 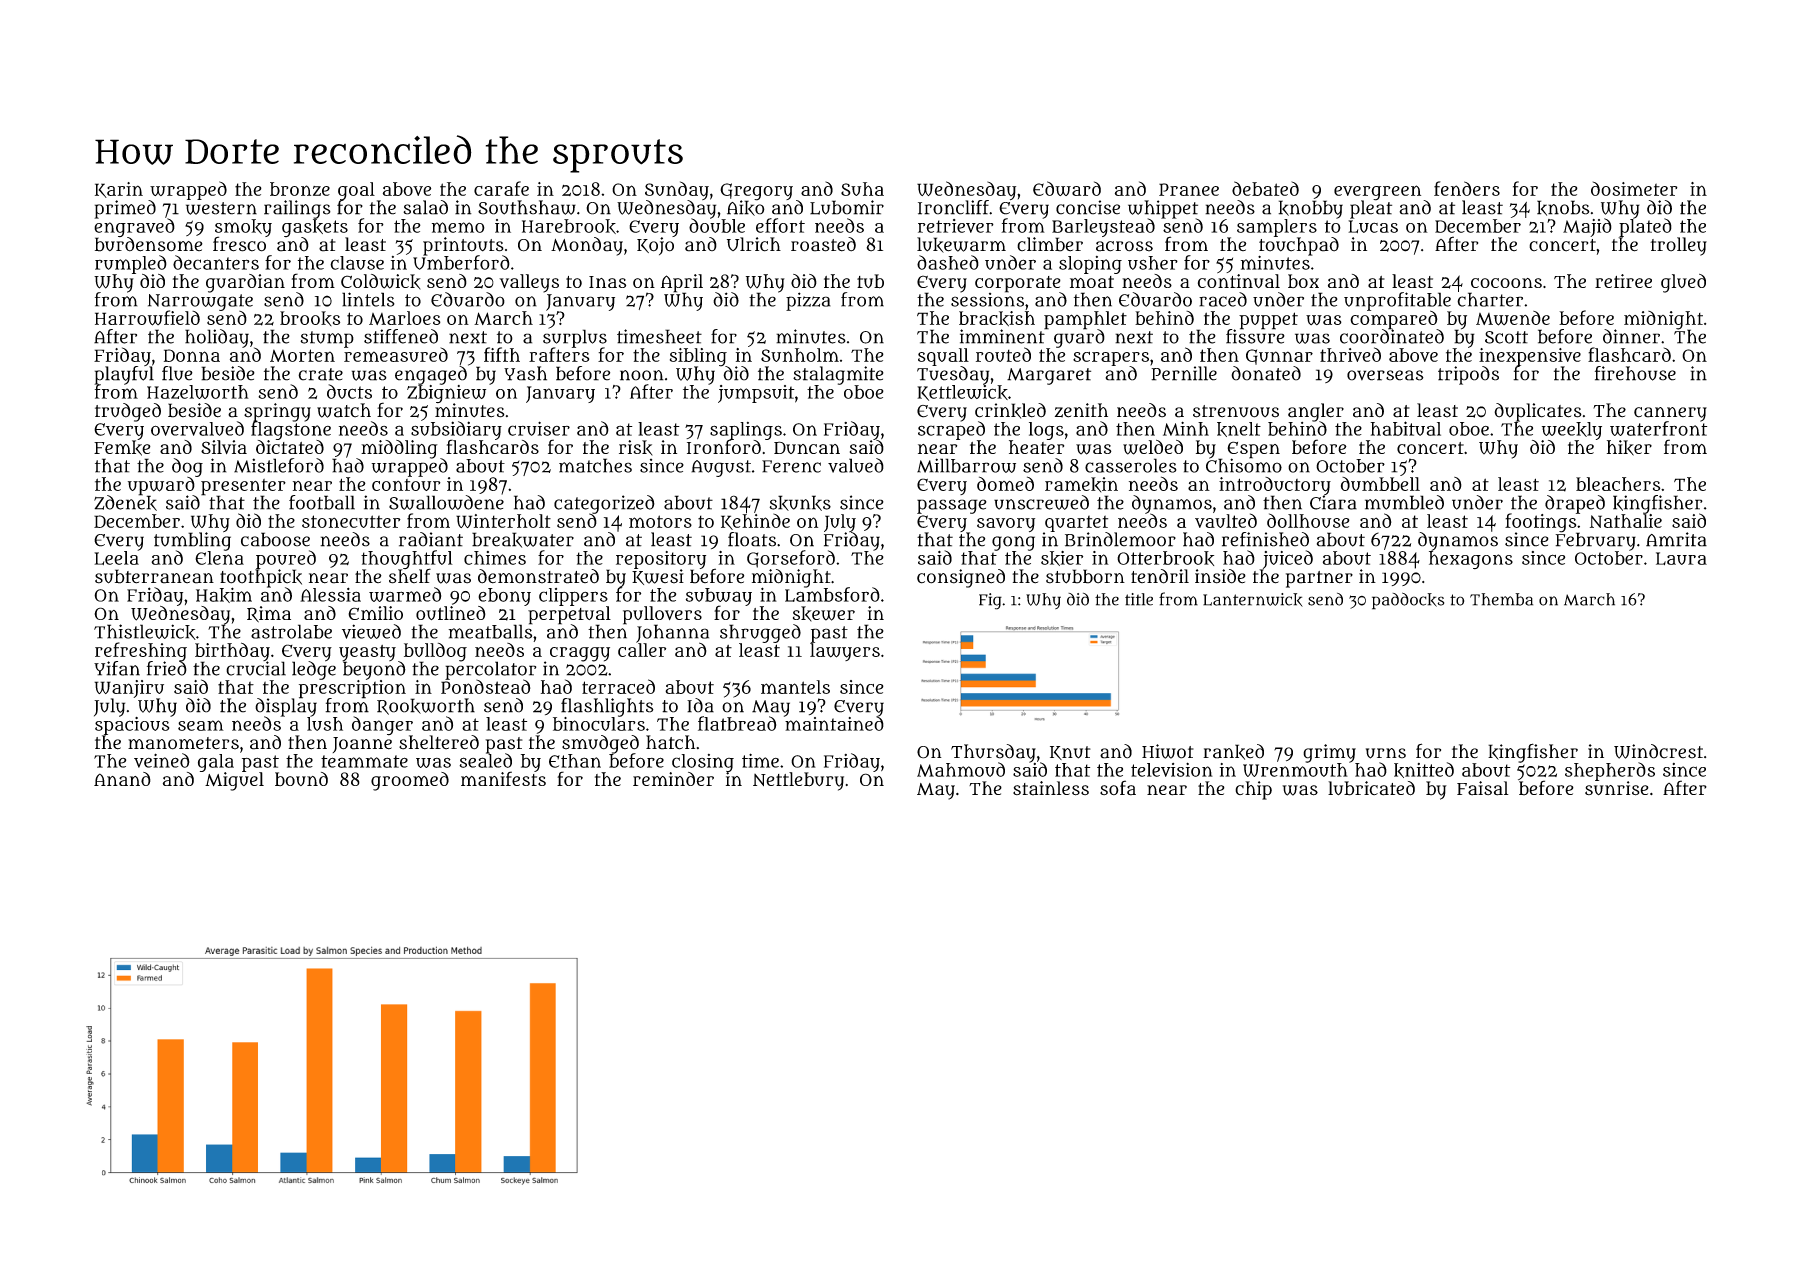 What do you see at coordinates (862, 189) in the page?
I see `Suha` at bounding box center [862, 189].
